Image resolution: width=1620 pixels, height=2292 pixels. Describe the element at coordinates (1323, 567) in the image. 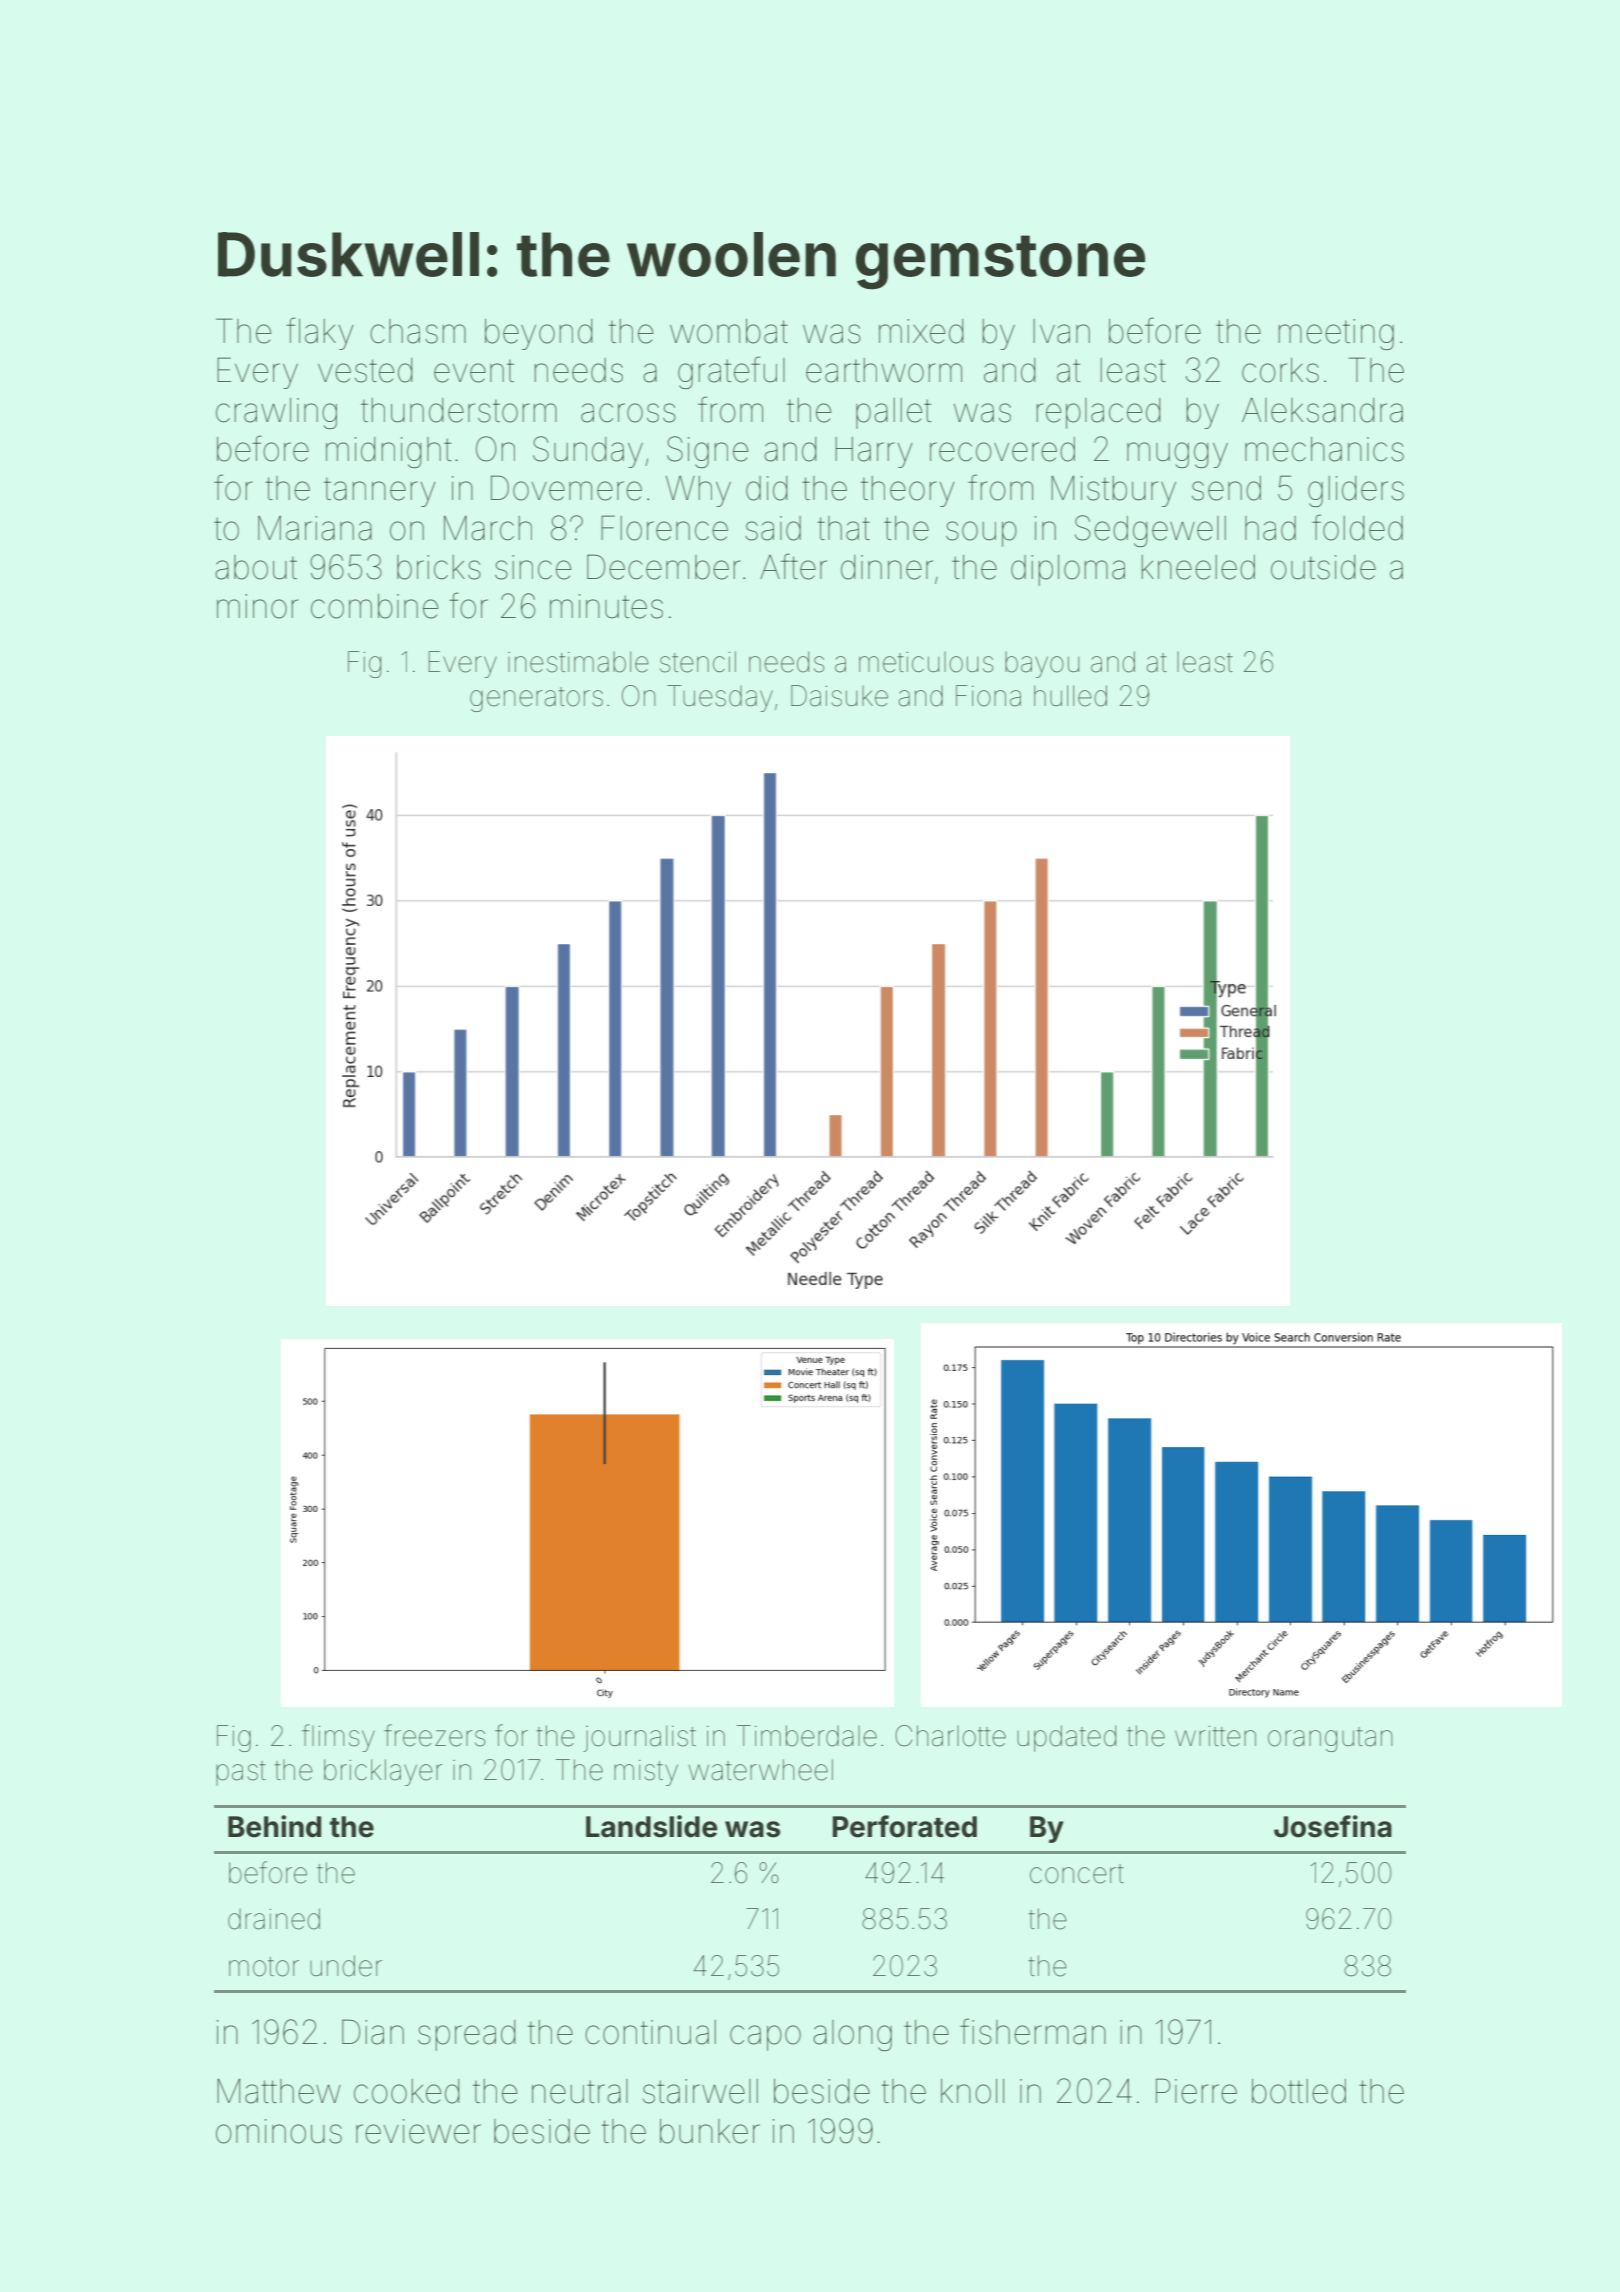

I see `outside` at that location.
